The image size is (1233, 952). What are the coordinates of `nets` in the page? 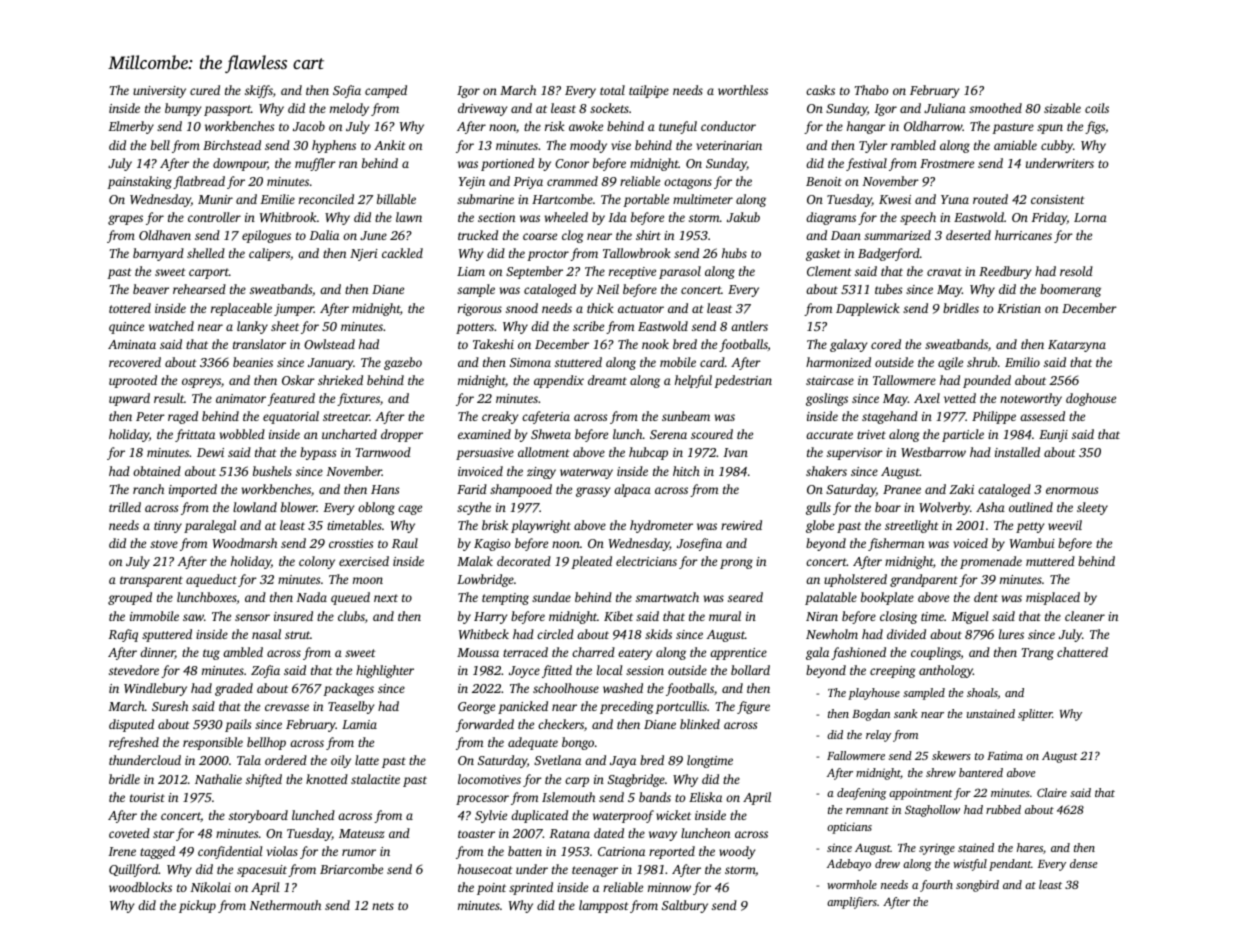 It's located at (383, 906).
